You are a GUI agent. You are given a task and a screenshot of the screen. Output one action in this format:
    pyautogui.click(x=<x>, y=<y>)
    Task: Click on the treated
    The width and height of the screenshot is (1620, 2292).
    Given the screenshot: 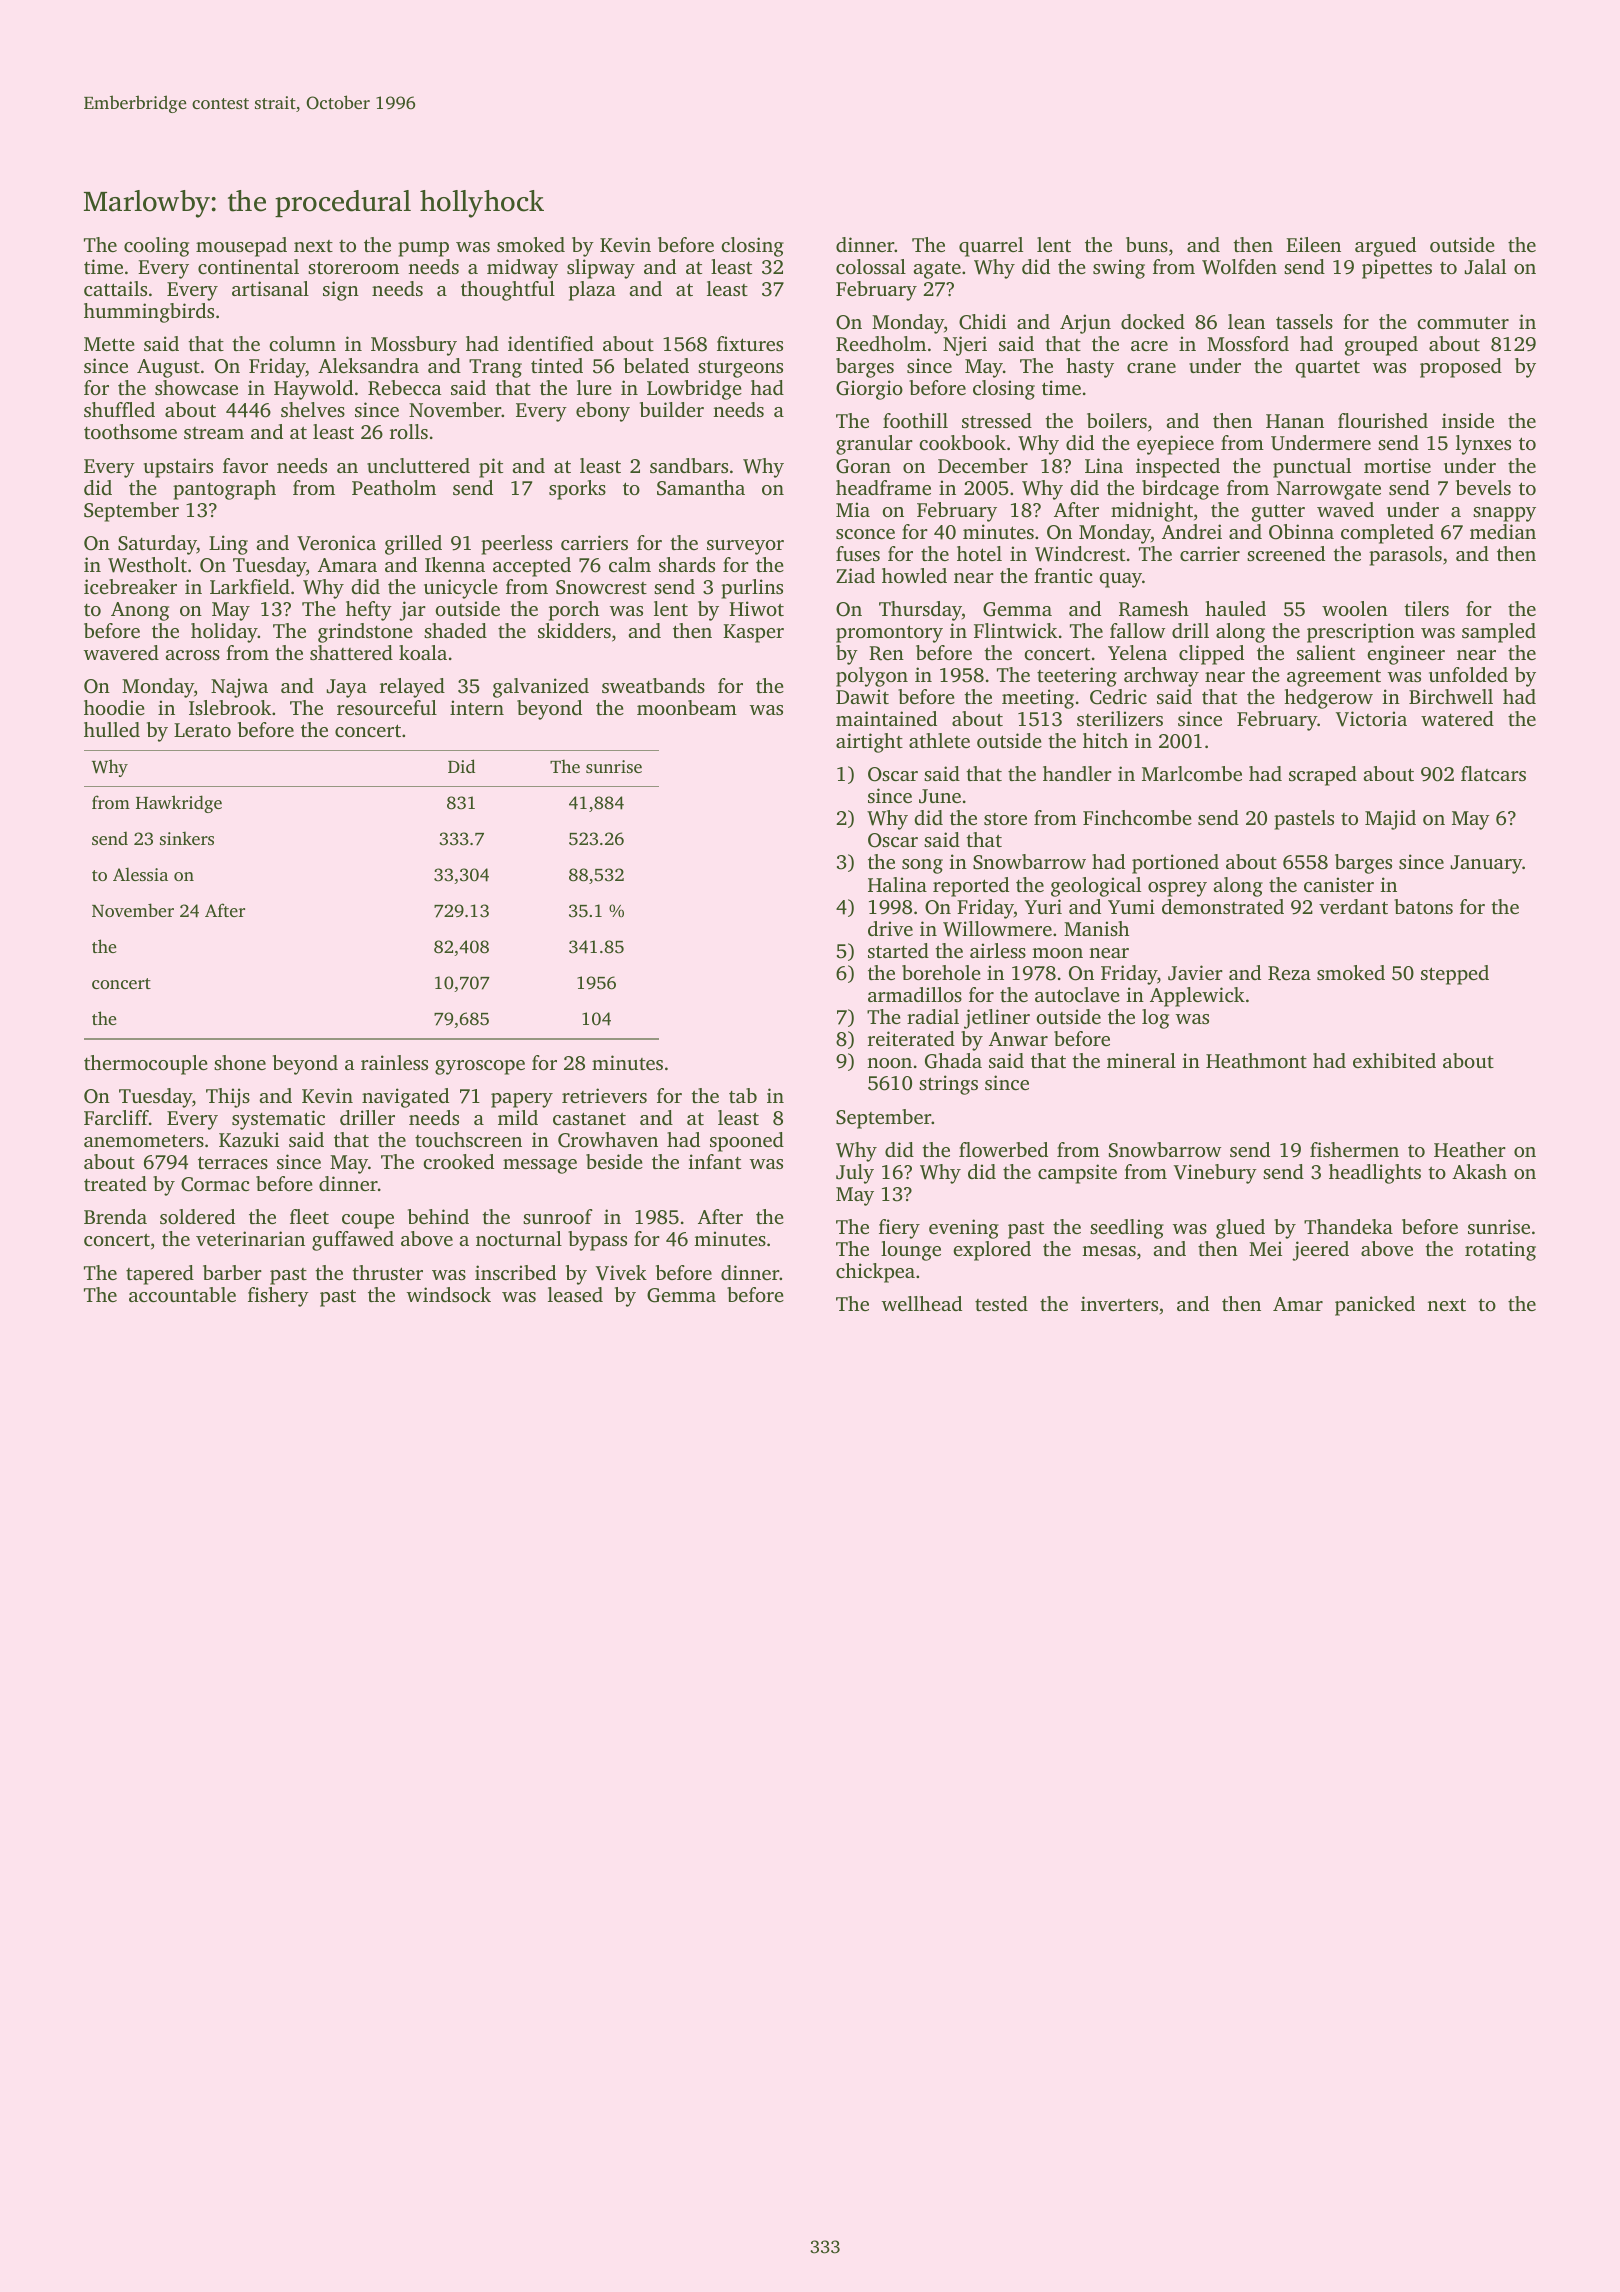 What is the action you would take?
    pyautogui.click(x=115, y=1183)
